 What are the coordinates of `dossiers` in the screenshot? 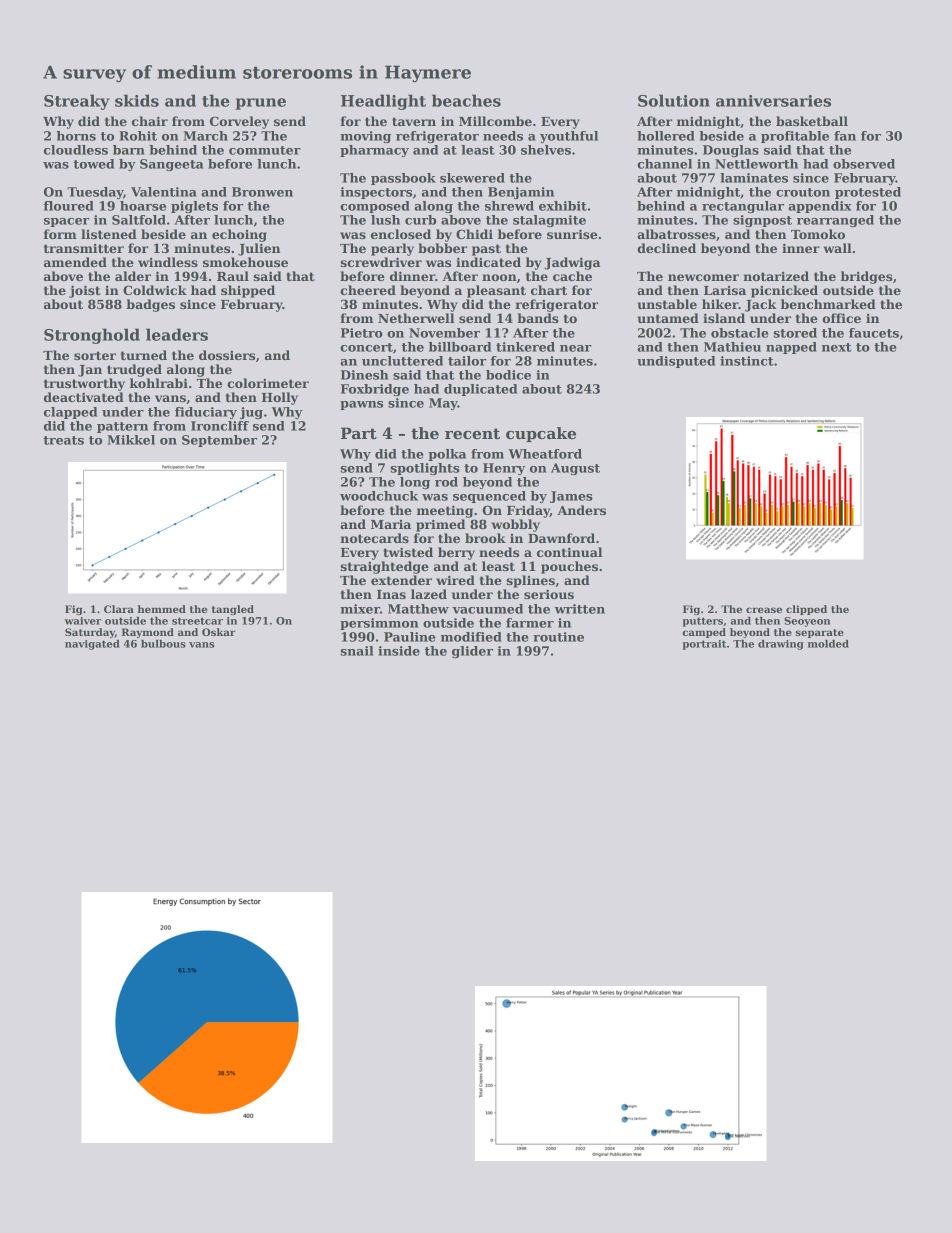 It's located at (227, 355).
